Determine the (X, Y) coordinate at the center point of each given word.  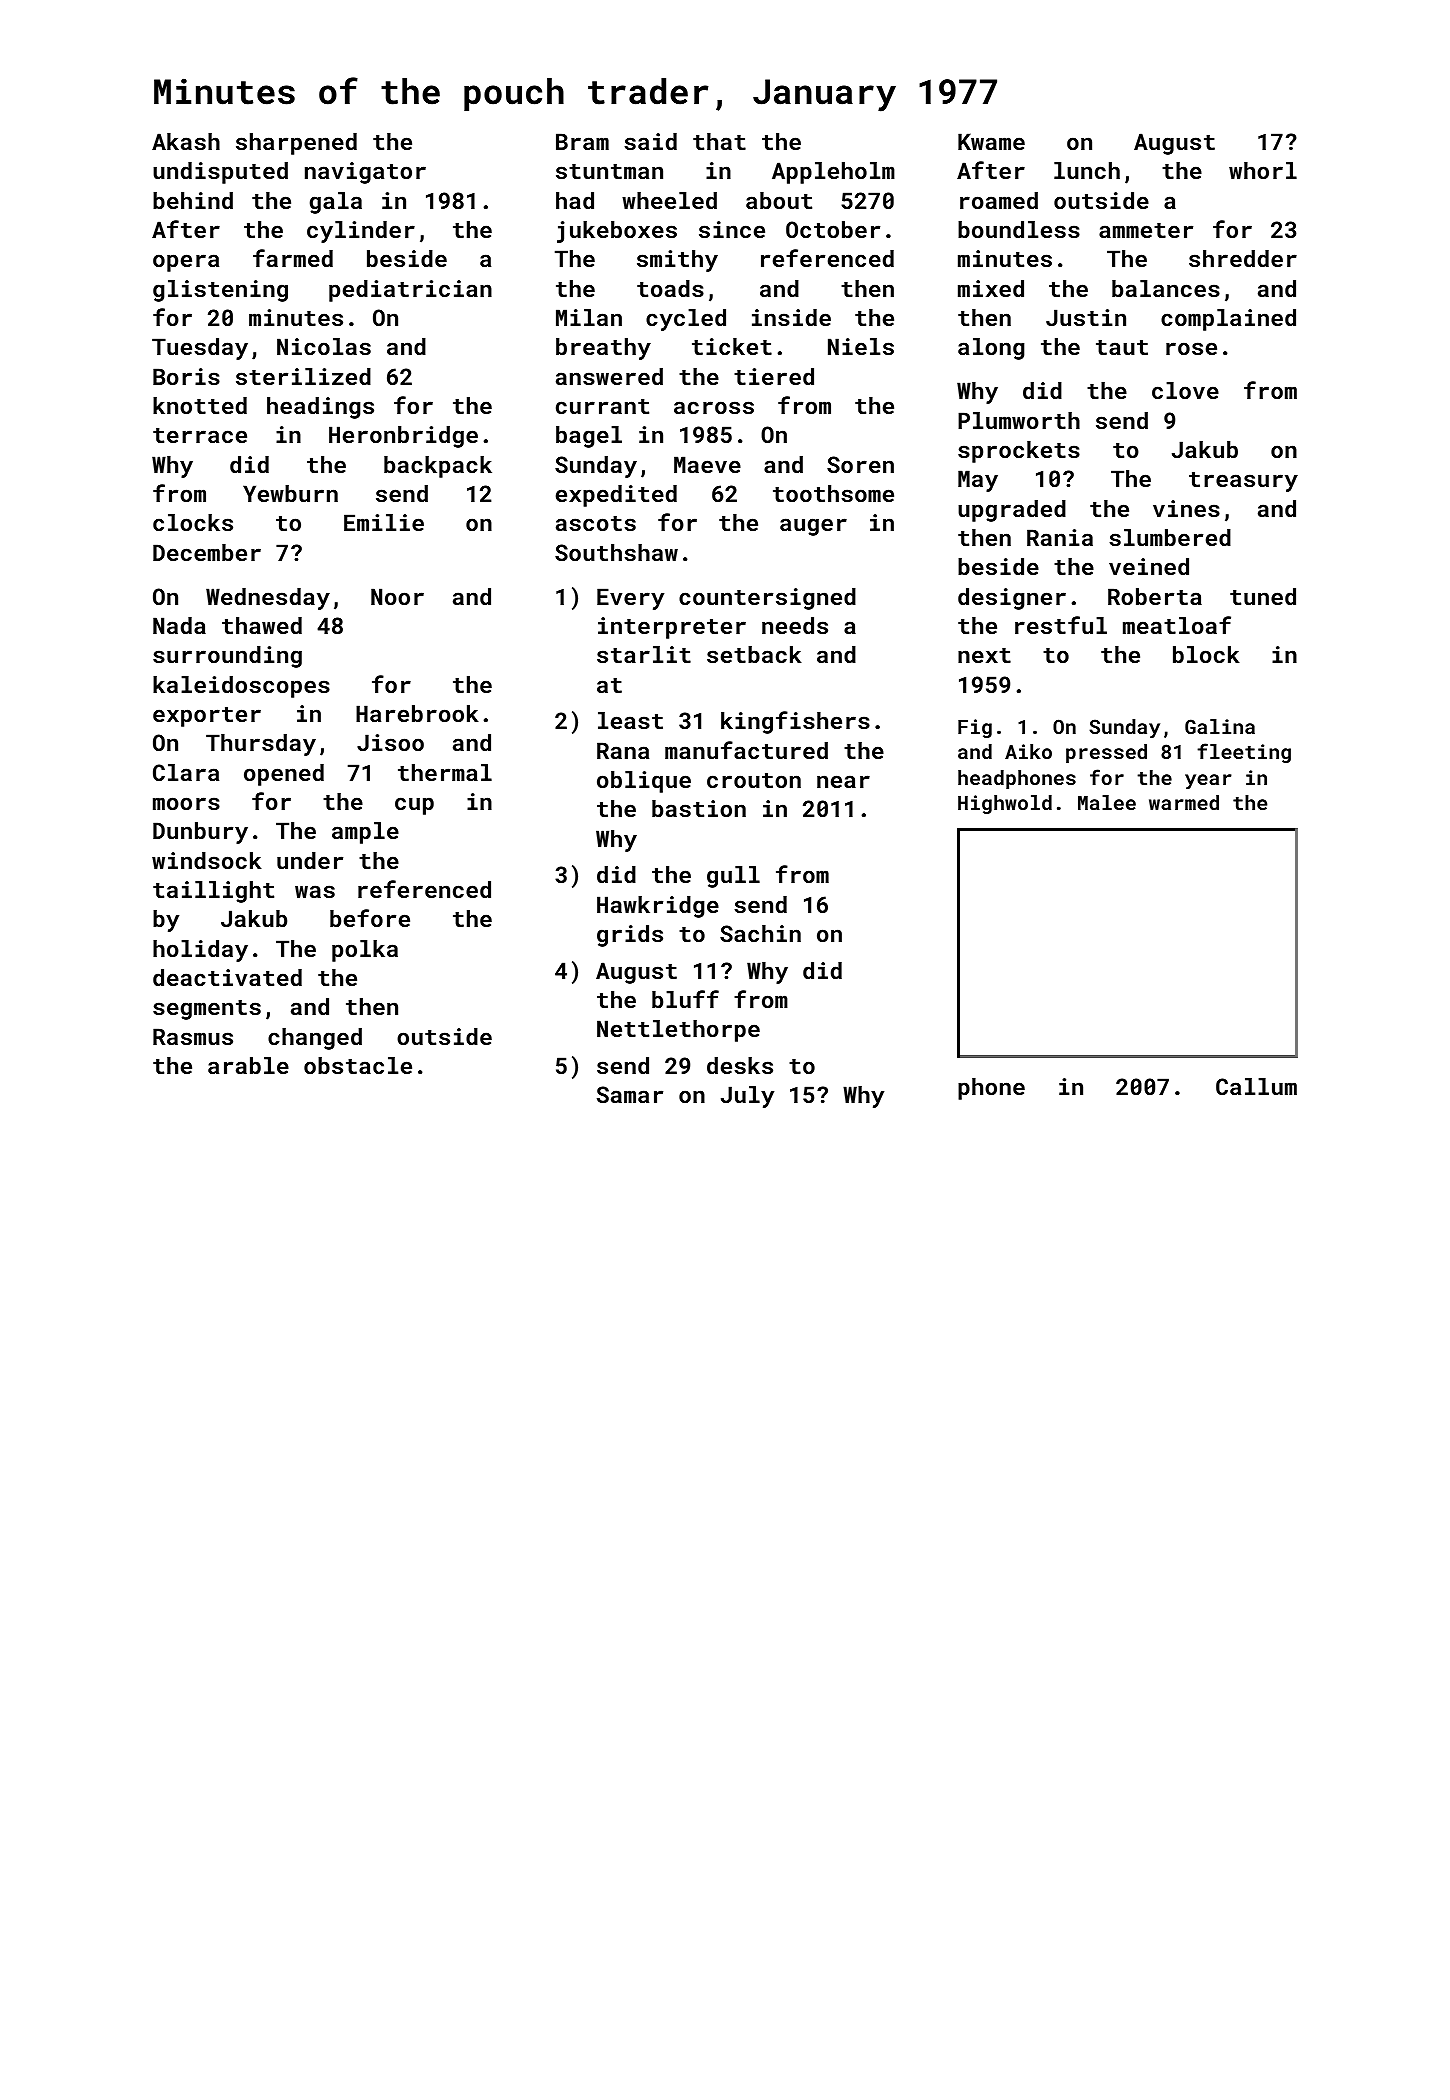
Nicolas (324, 346)
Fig (975, 728)
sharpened (296, 144)
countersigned (767, 599)
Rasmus (193, 1036)
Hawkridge (658, 907)
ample (365, 833)
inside (791, 317)
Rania (1060, 537)
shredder (1243, 258)
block (1206, 654)
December (207, 552)
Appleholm (833, 173)
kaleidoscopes (241, 687)
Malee (1107, 802)
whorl (1263, 170)
